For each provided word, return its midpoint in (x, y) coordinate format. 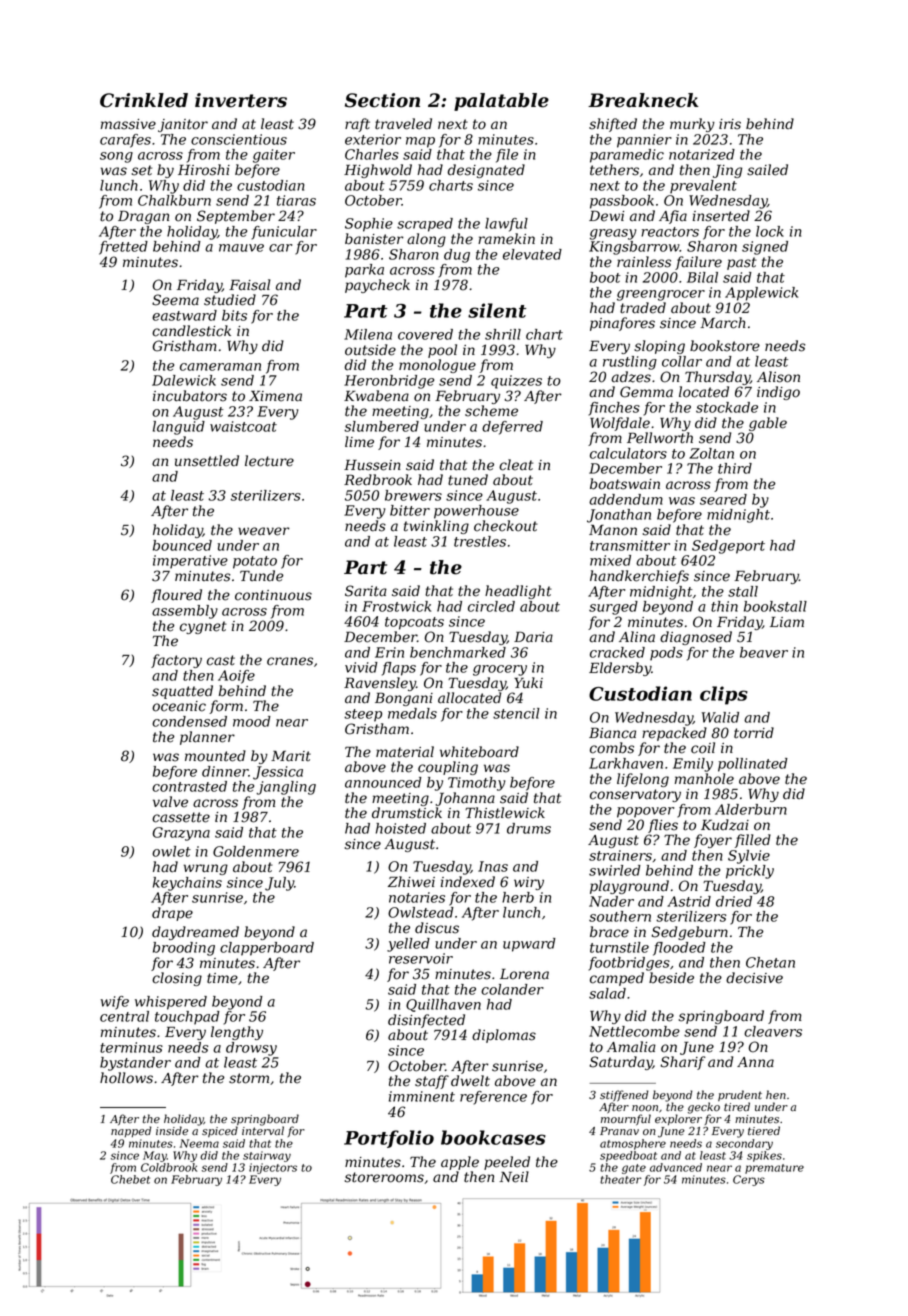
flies (663, 826)
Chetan (770, 962)
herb (518, 897)
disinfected (426, 1021)
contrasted (189, 786)
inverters (241, 100)
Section (382, 100)
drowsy (251, 1049)
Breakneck (643, 100)
